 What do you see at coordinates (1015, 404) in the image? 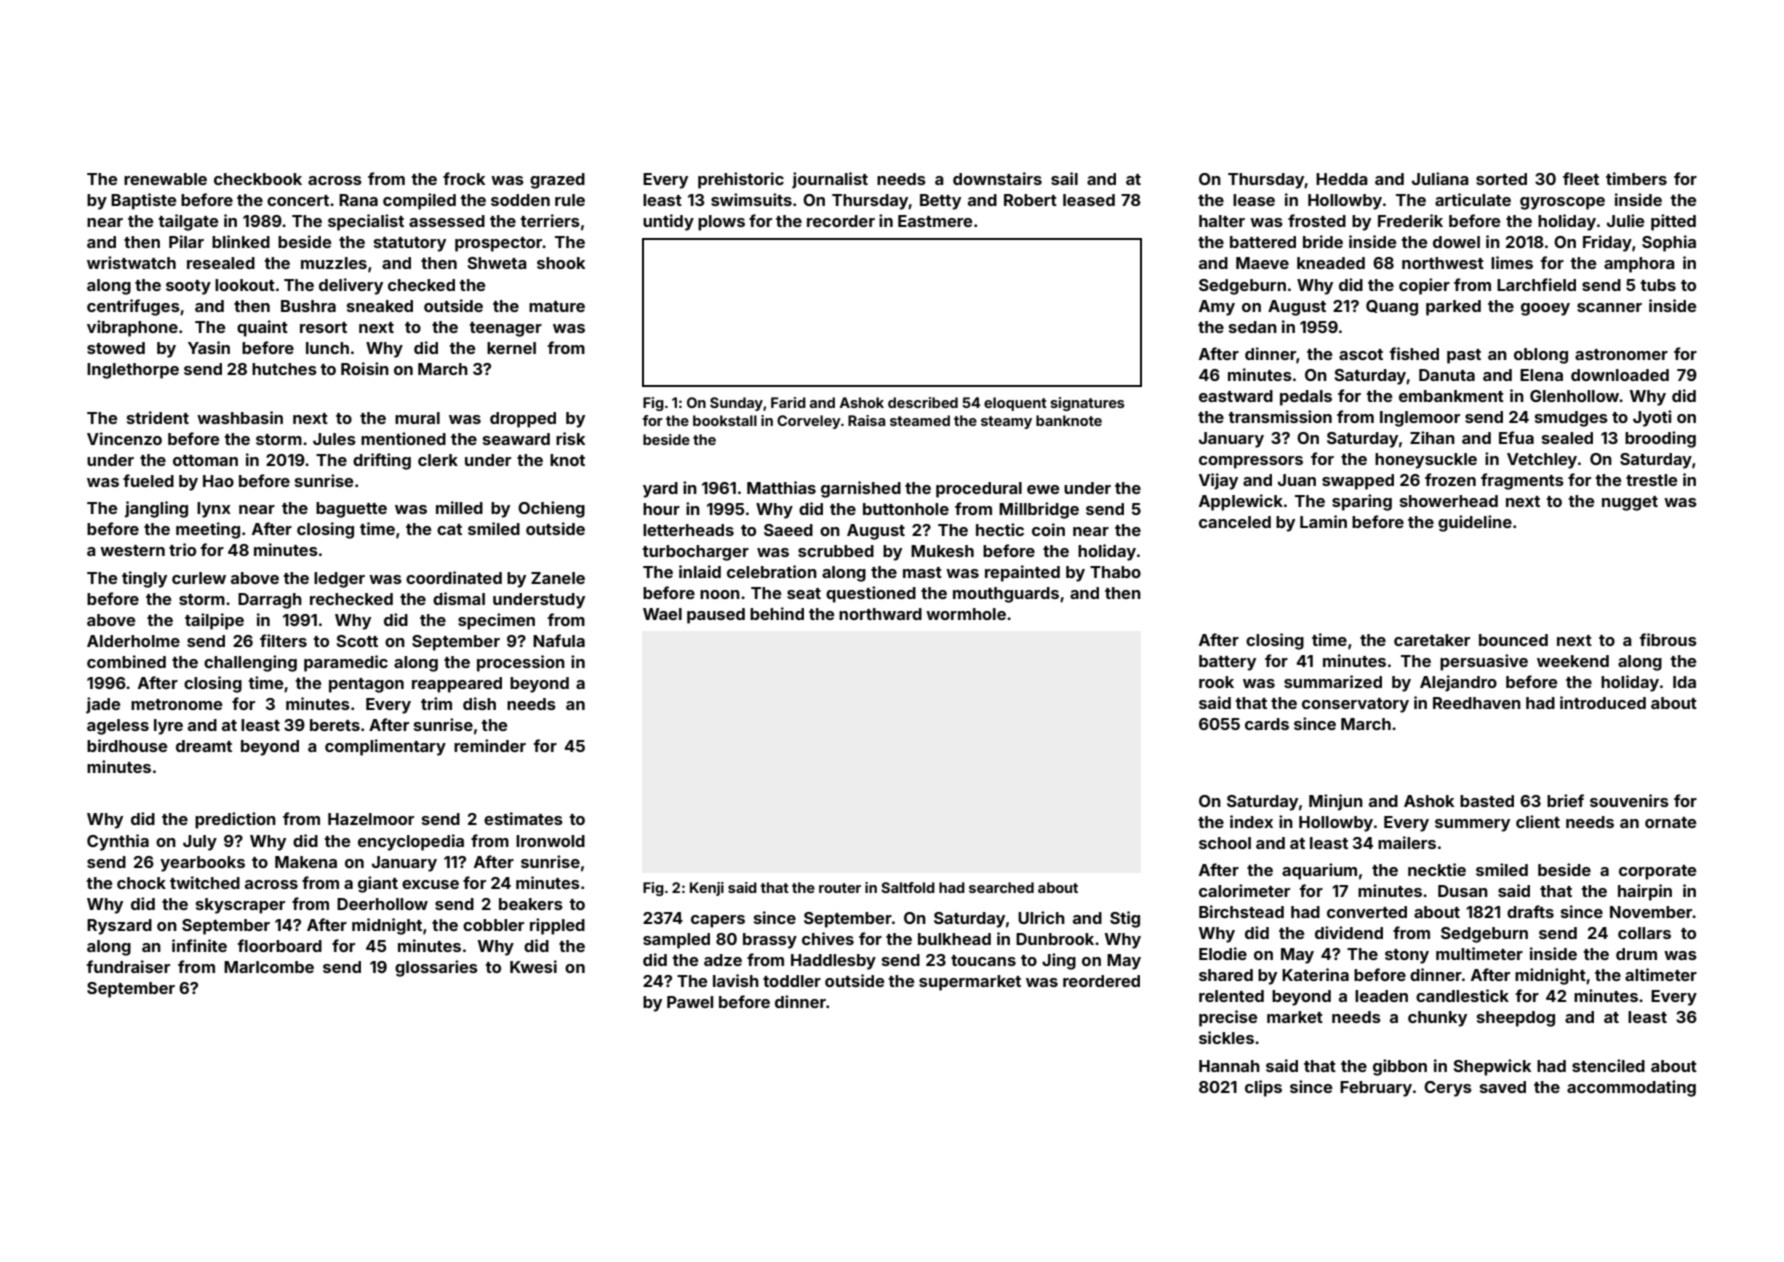
I see `eloquent` at bounding box center [1015, 404].
